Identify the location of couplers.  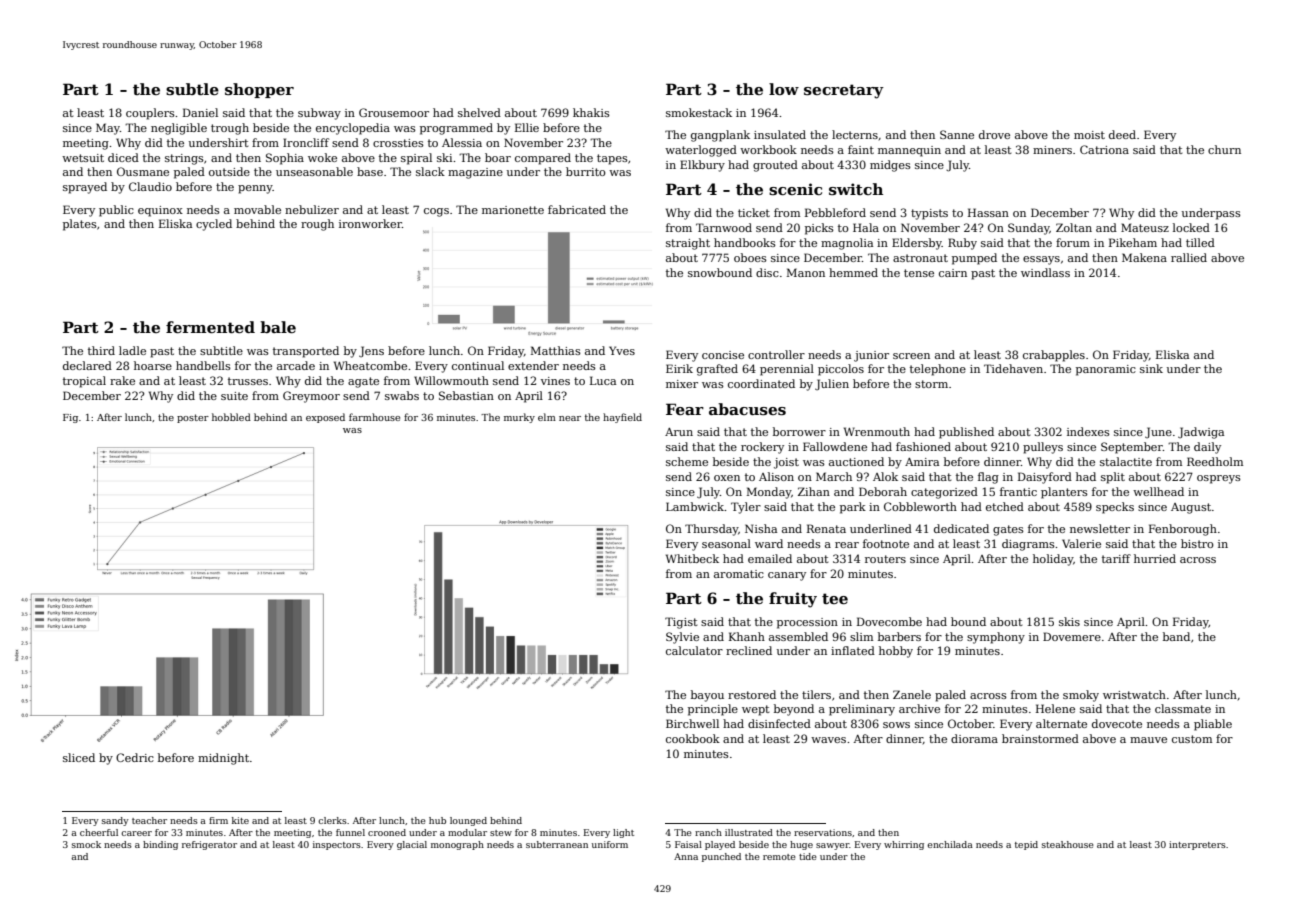
(150, 114).
